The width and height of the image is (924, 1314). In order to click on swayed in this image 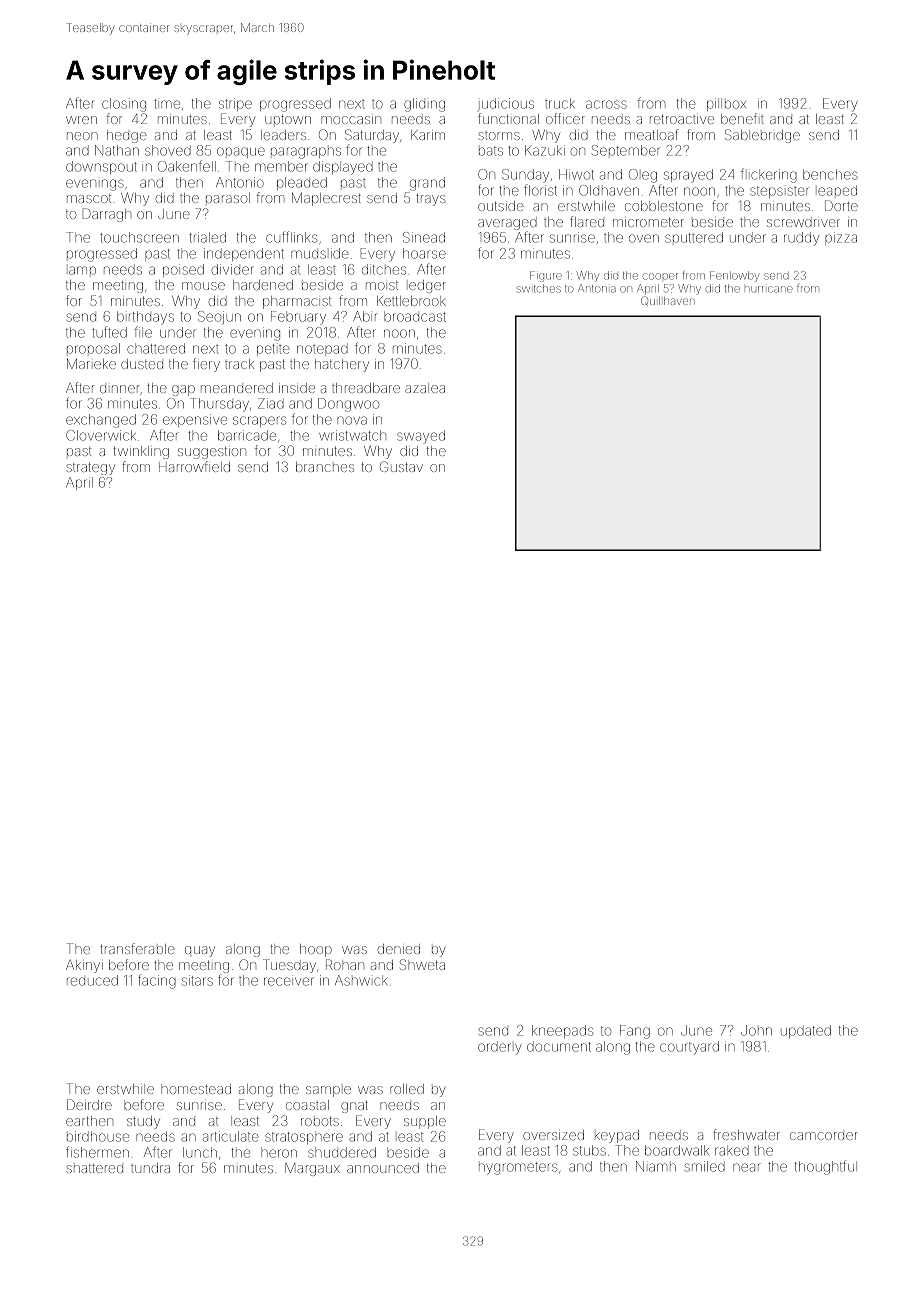, I will do `click(421, 437)`.
